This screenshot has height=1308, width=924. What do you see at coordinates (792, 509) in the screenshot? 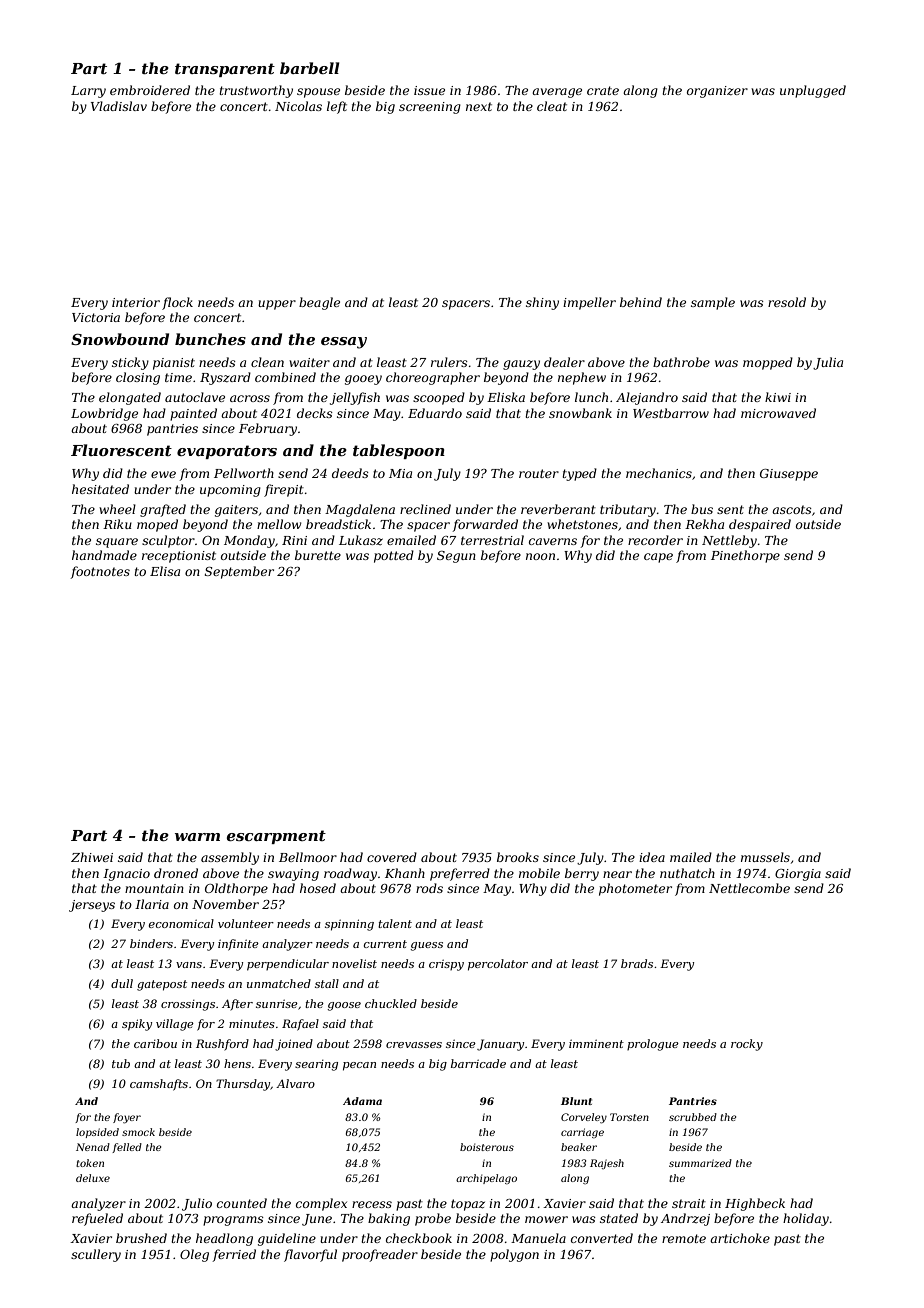
I see `ascots` at bounding box center [792, 509].
